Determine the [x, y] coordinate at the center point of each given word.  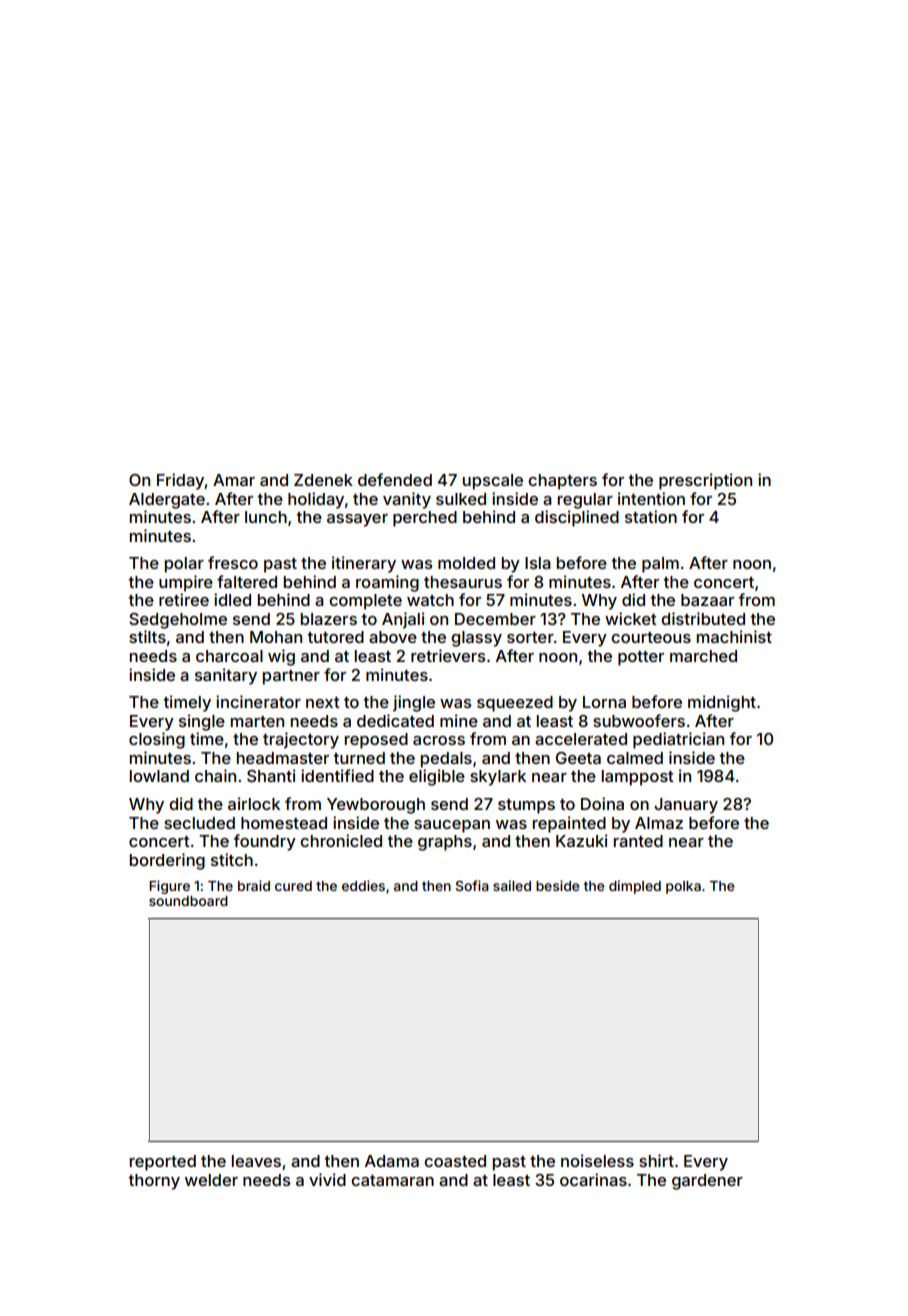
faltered [247, 581]
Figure [169, 887]
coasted [455, 1161]
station [651, 516]
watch [430, 600]
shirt [656, 1160]
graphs [445, 843]
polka [683, 887]
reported [163, 1163]
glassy [476, 639]
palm [660, 565]
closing [157, 740]
